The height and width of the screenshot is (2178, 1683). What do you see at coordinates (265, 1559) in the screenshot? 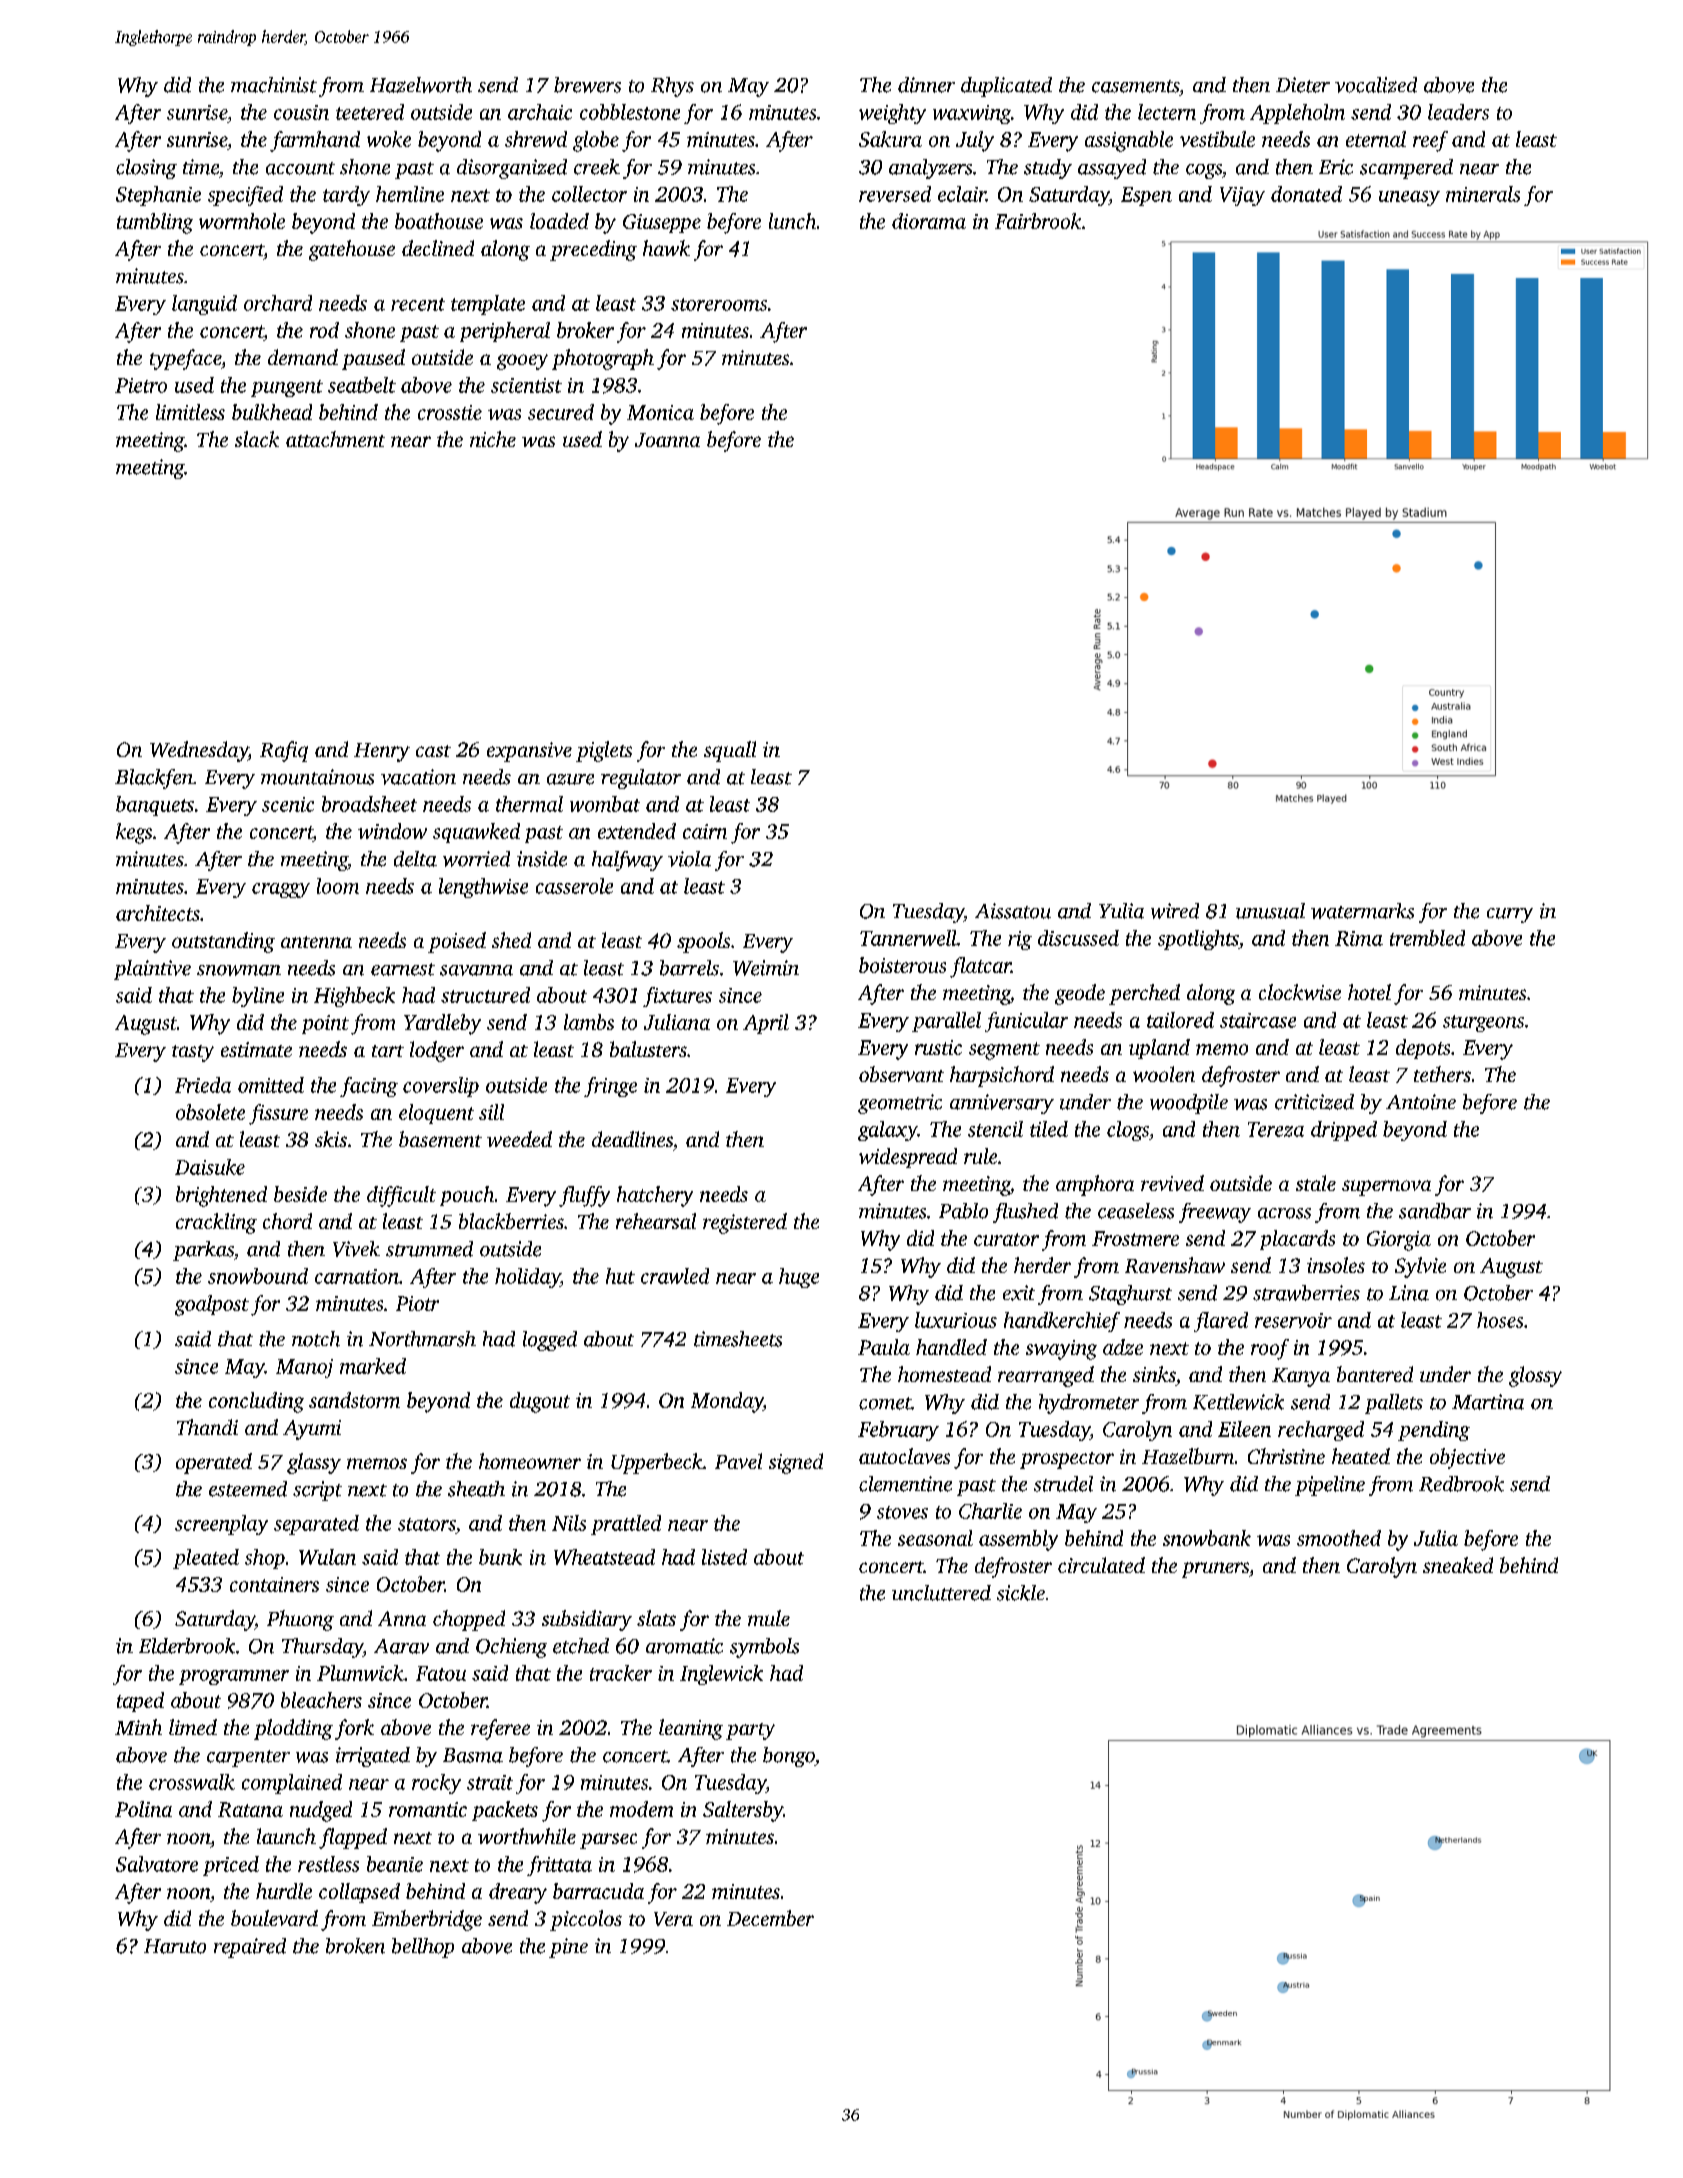
I see `shop` at bounding box center [265, 1559].
